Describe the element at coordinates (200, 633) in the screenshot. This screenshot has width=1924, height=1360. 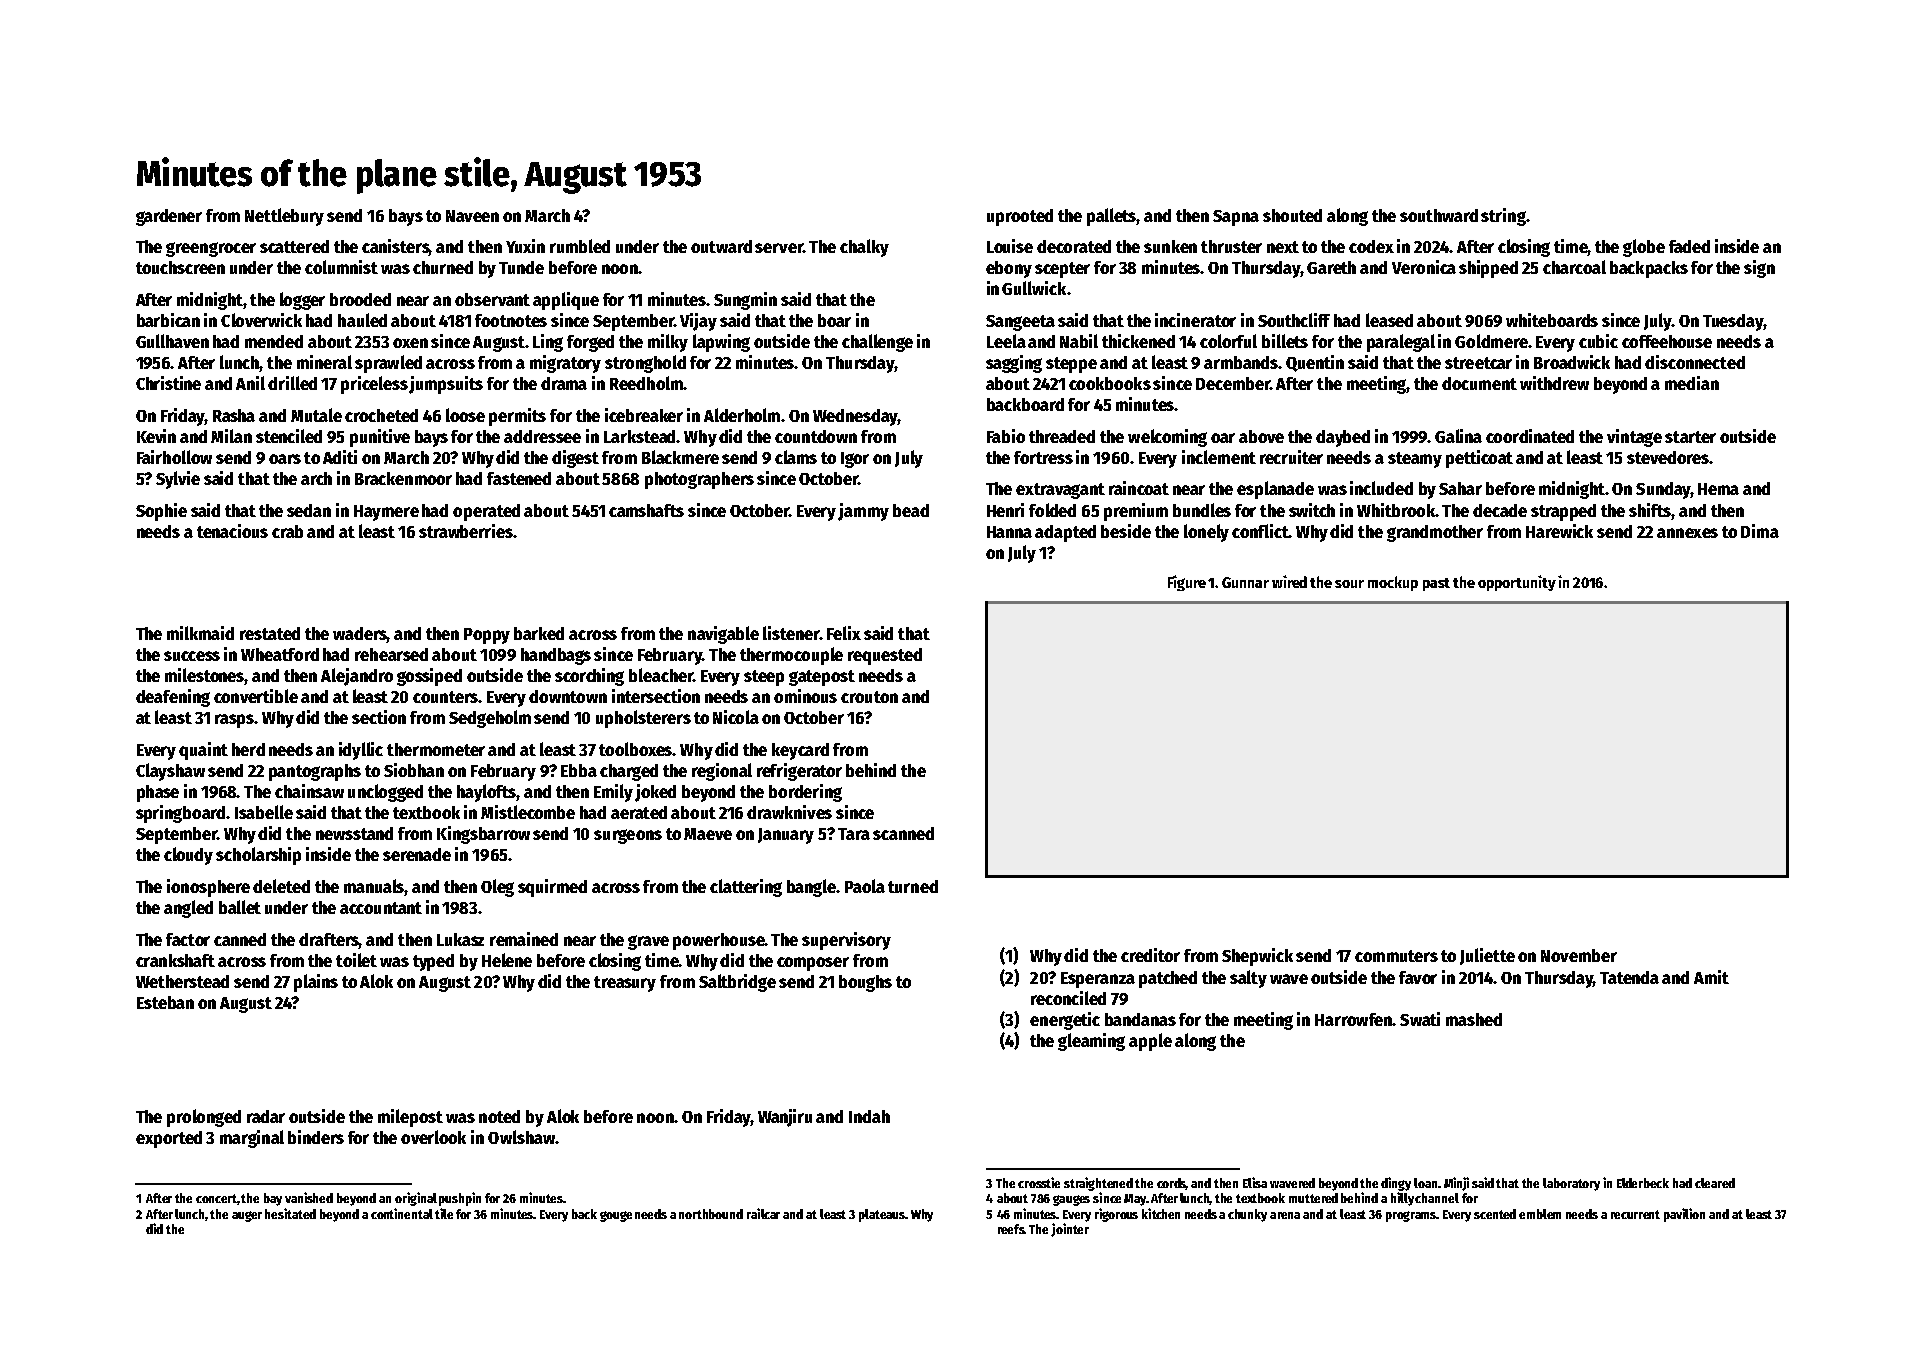
I see `milkmaid` at that location.
